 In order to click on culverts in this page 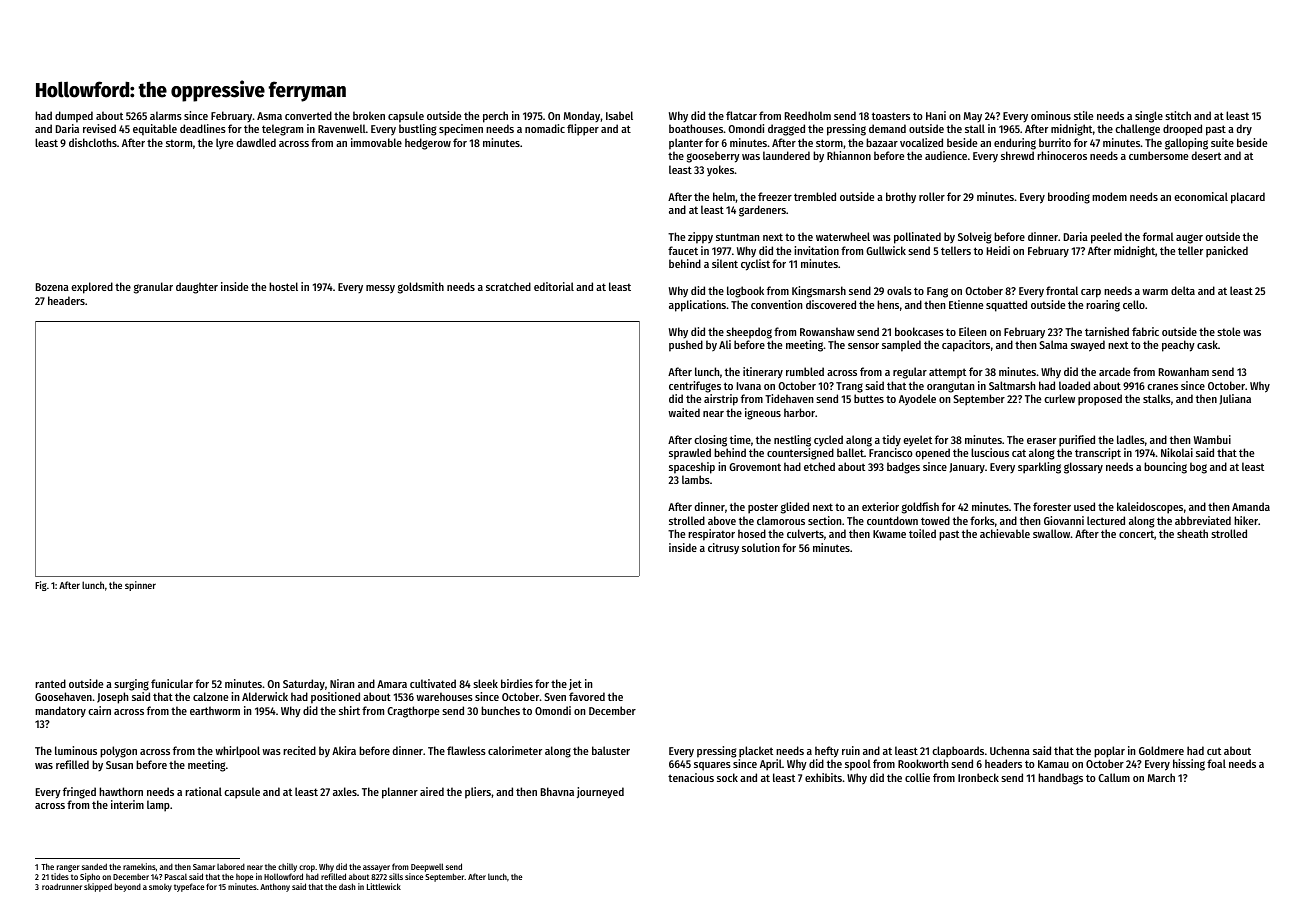, I will do `click(805, 533)`.
